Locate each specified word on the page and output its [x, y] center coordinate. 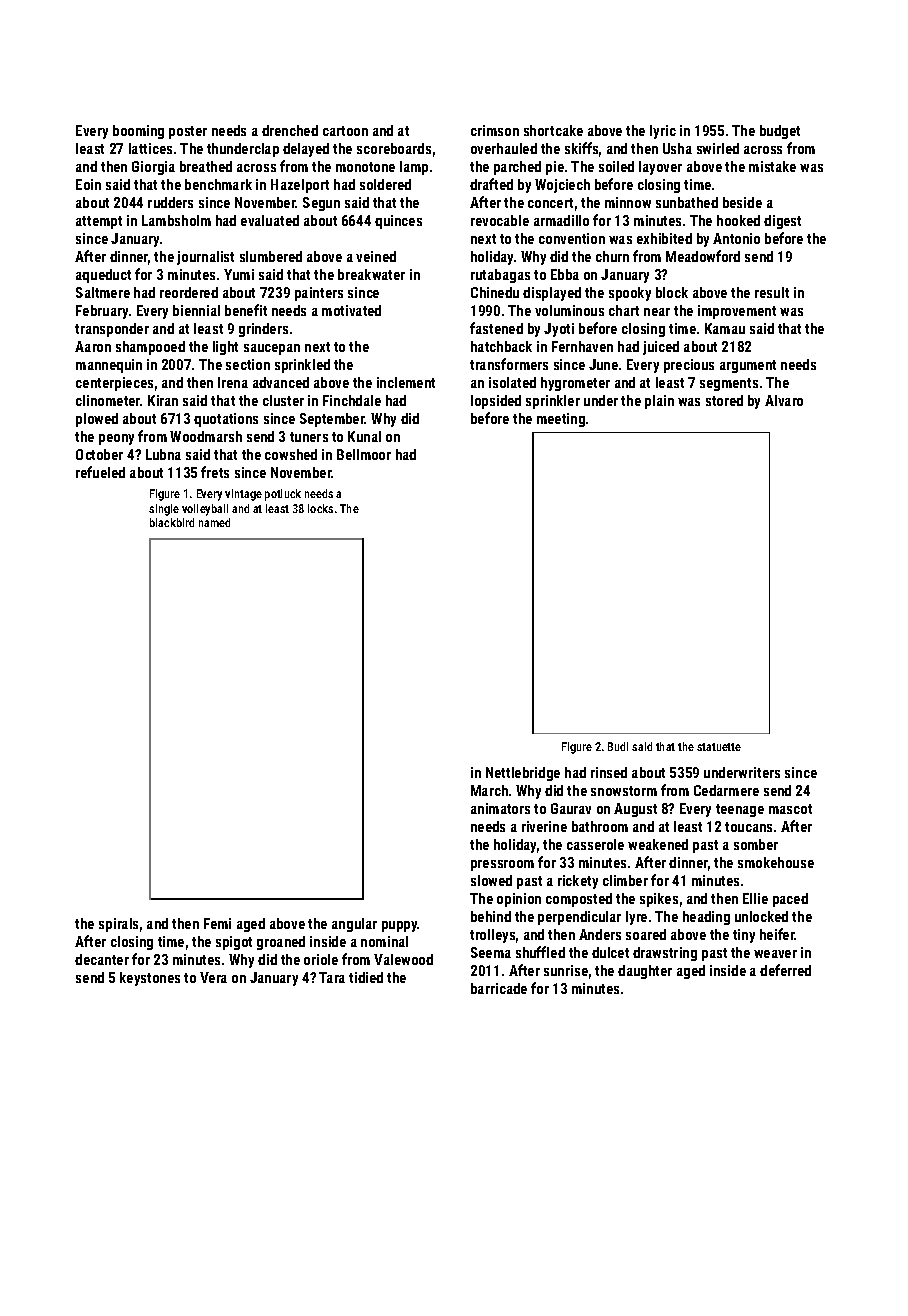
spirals [118, 925]
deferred [785, 970]
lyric [663, 132]
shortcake [553, 130]
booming [138, 132]
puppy [400, 926]
